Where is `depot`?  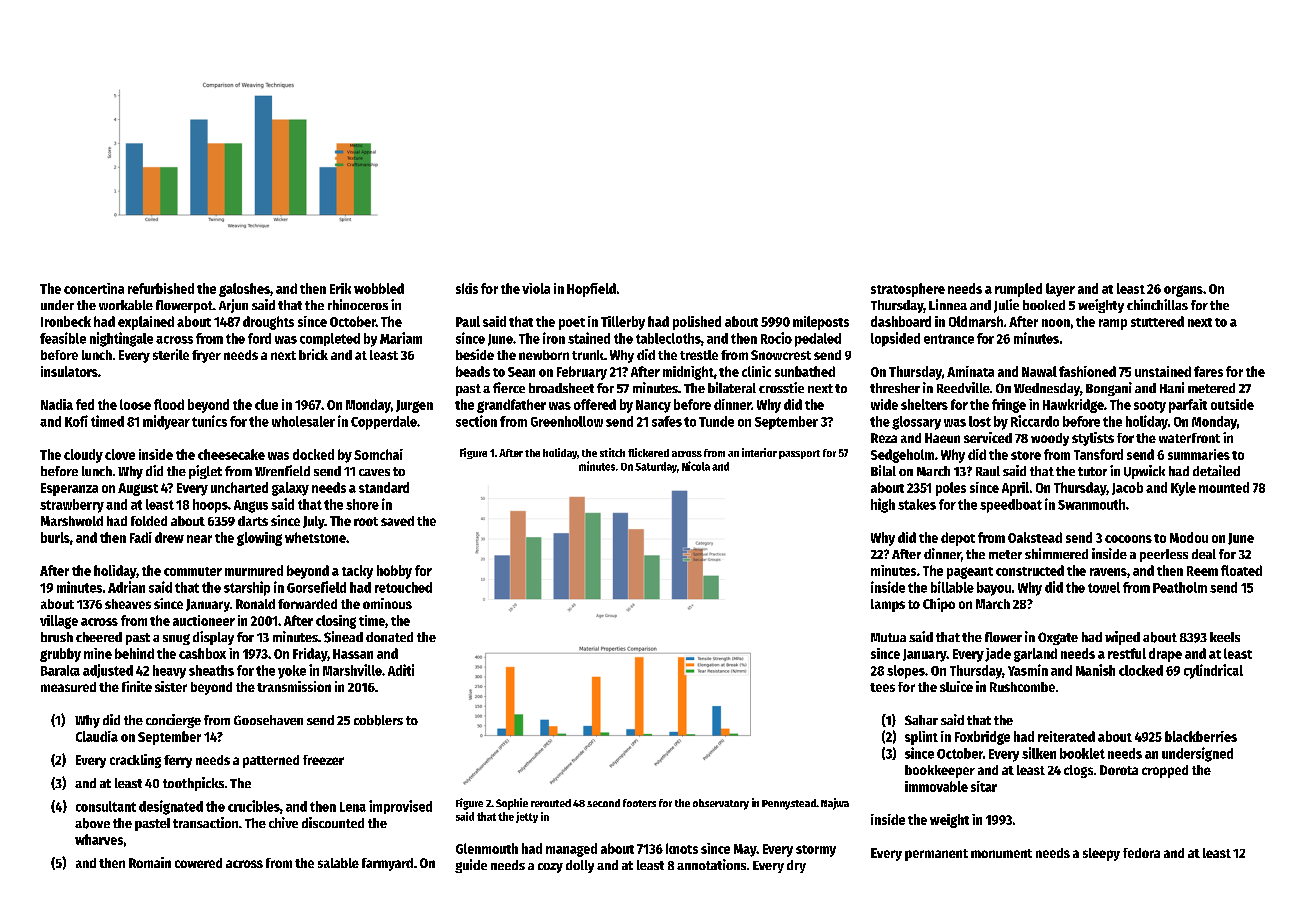
depot is located at coordinates (958, 539).
